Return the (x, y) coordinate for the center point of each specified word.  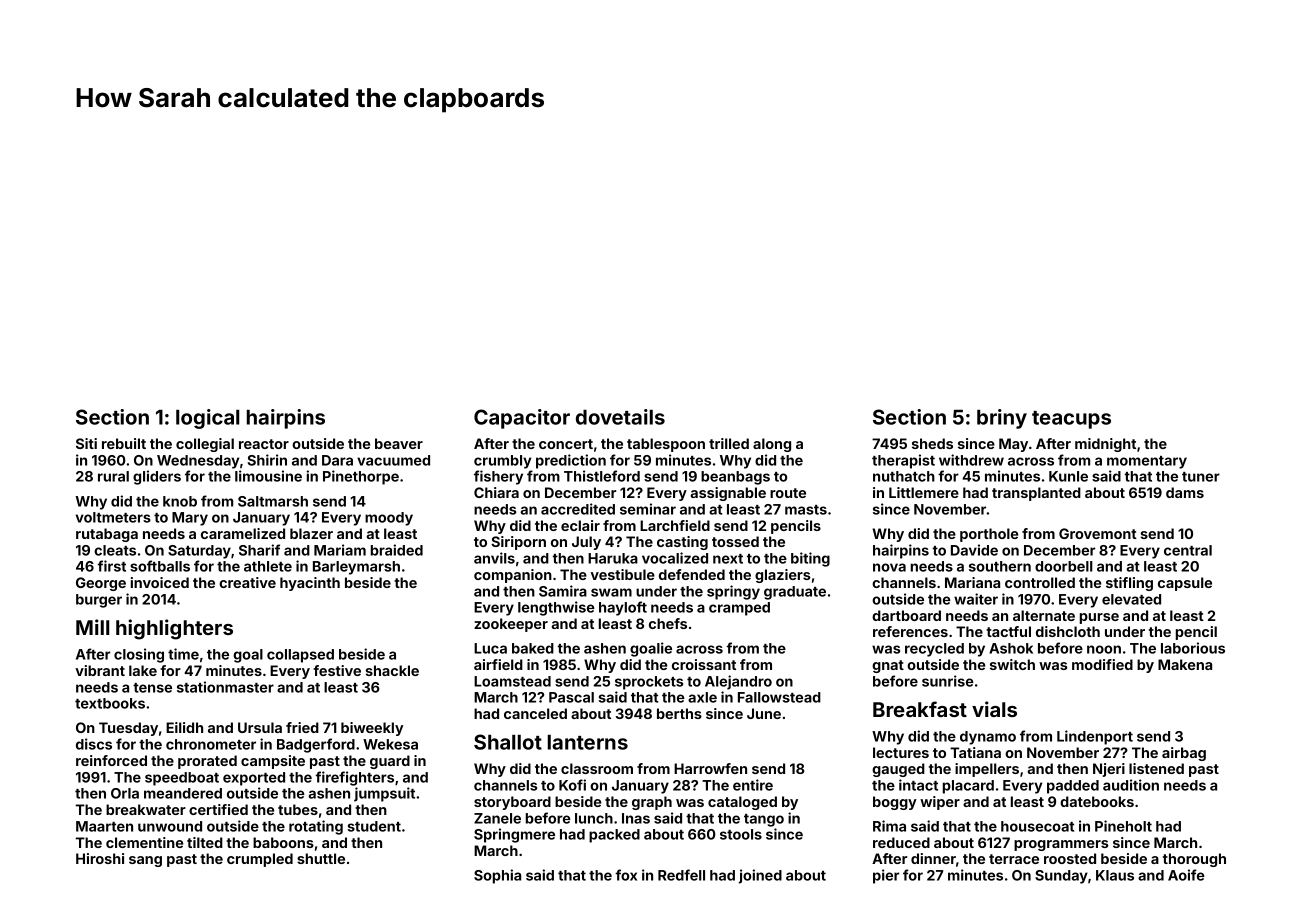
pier (886, 876)
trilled (729, 443)
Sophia (497, 876)
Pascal (571, 697)
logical (207, 419)
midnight (1105, 445)
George (101, 584)
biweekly (372, 729)
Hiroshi (100, 858)
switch (1012, 664)
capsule (1185, 584)
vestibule (623, 574)
